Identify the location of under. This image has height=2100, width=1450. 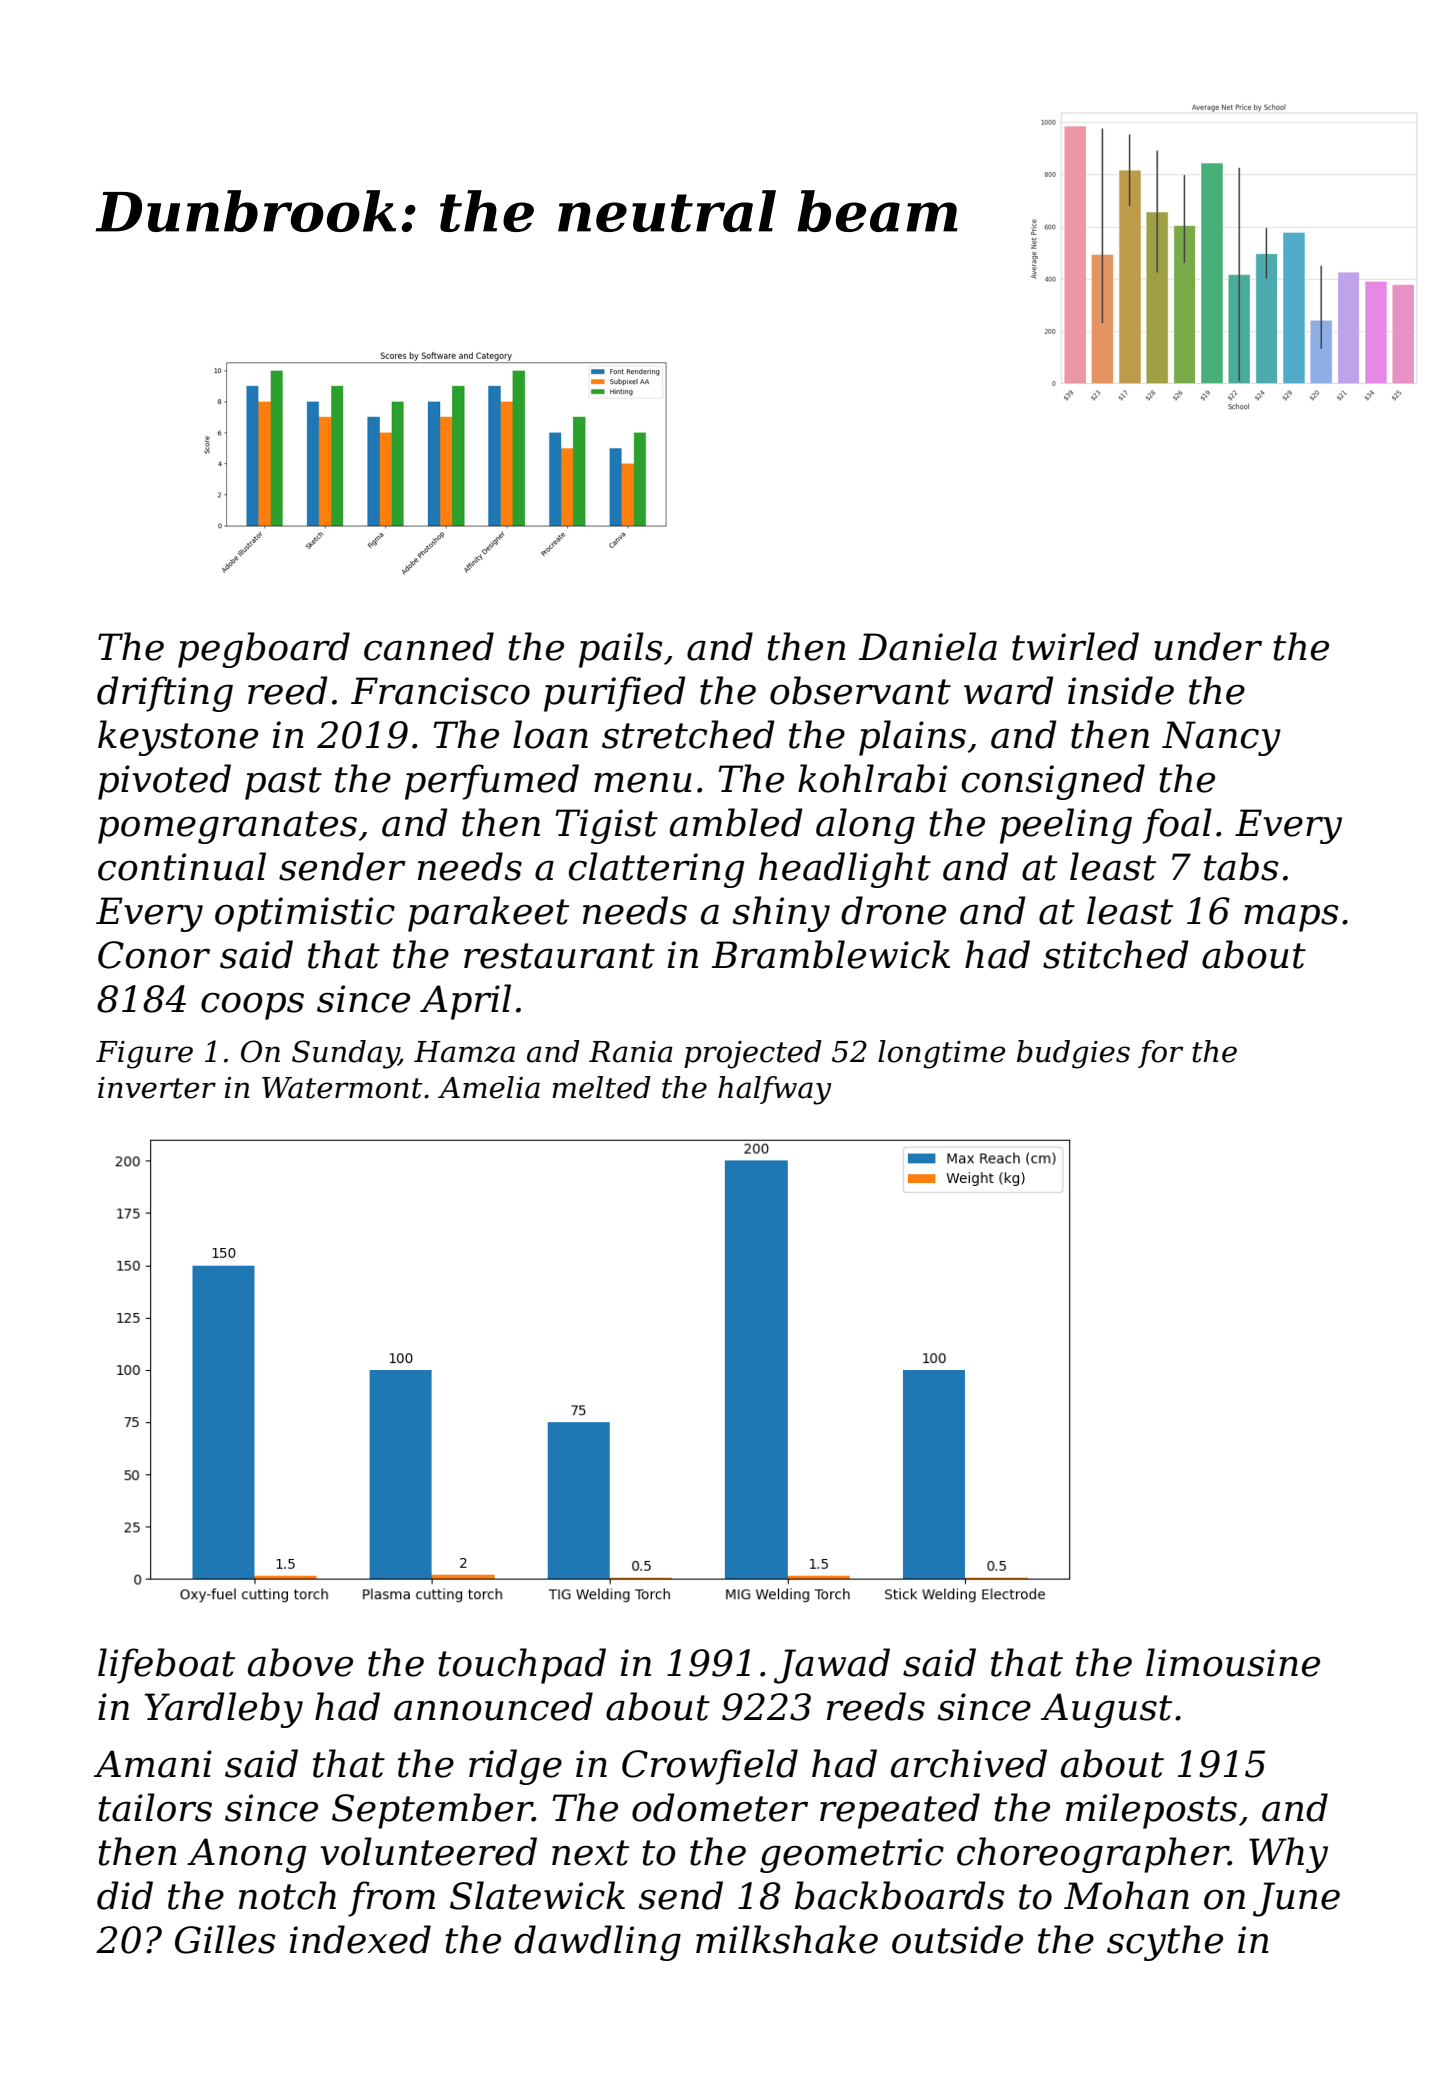
(1208, 646).
